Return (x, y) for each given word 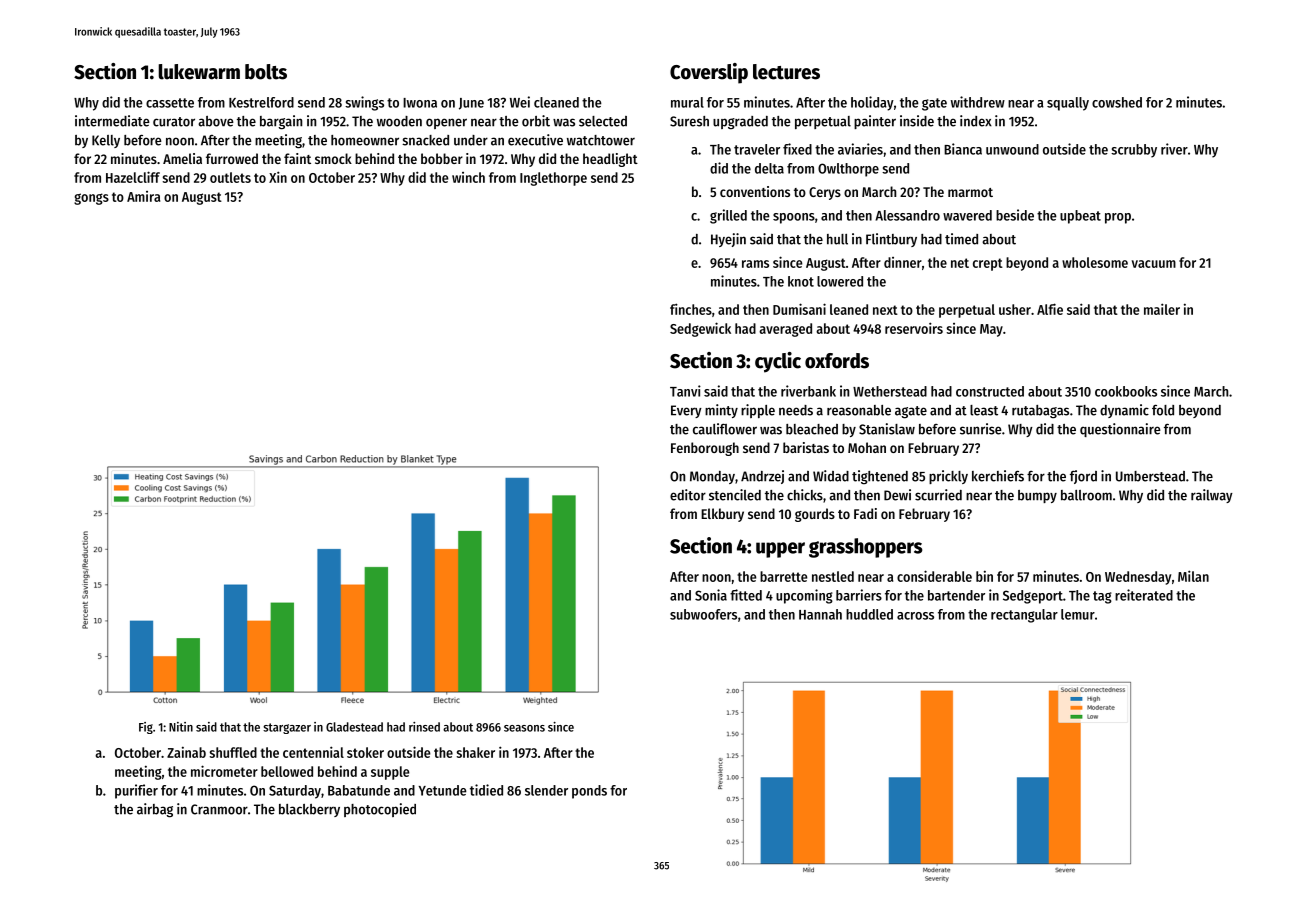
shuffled (233, 752)
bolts (266, 72)
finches (691, 309)
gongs (91, 199)
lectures (786, 72)
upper (780, 550)
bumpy (1037, 496)
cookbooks (1126, 391)
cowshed (1117, 102)
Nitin (181, 727)
